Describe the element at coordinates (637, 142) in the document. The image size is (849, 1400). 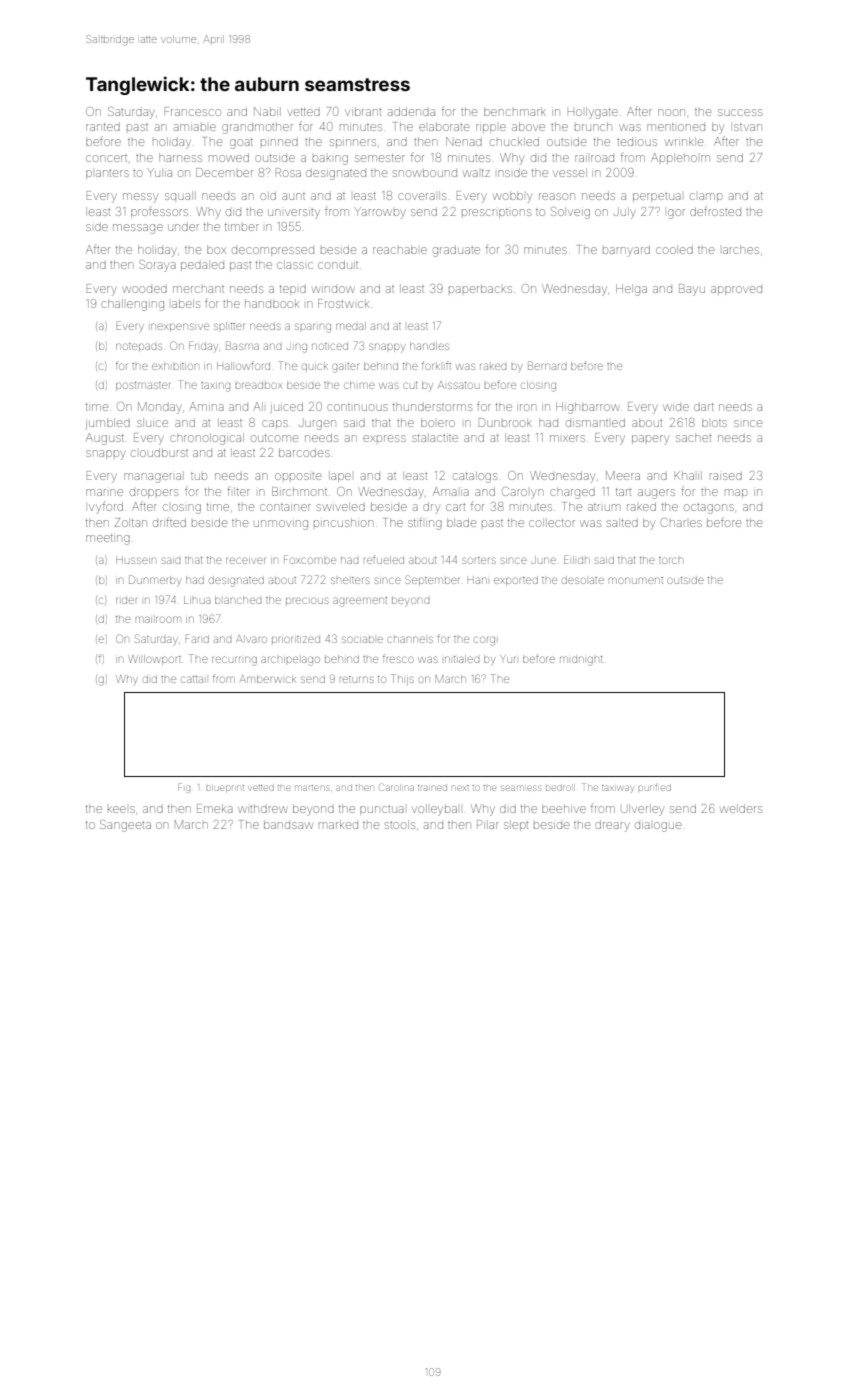
I see `tedious` at that location.
